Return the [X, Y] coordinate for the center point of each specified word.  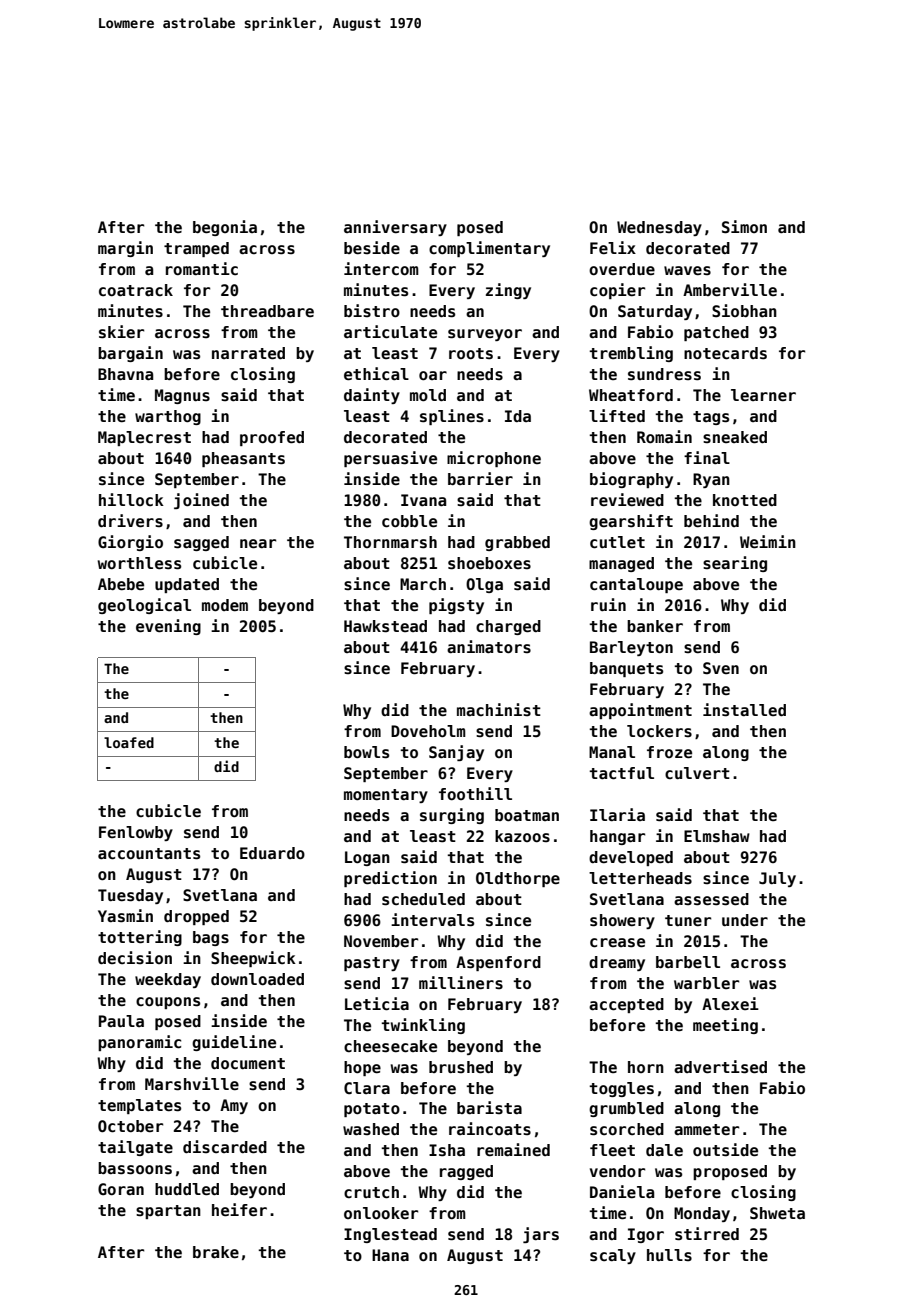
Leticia [377, 1004]
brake [216, 1252]
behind [711, 520]
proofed [272, 438]
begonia [225, 228]
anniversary [395, 228]
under [745, 920]
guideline [234, 1043]
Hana [390, 1255]
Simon [744, 227]
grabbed [517, 543]
